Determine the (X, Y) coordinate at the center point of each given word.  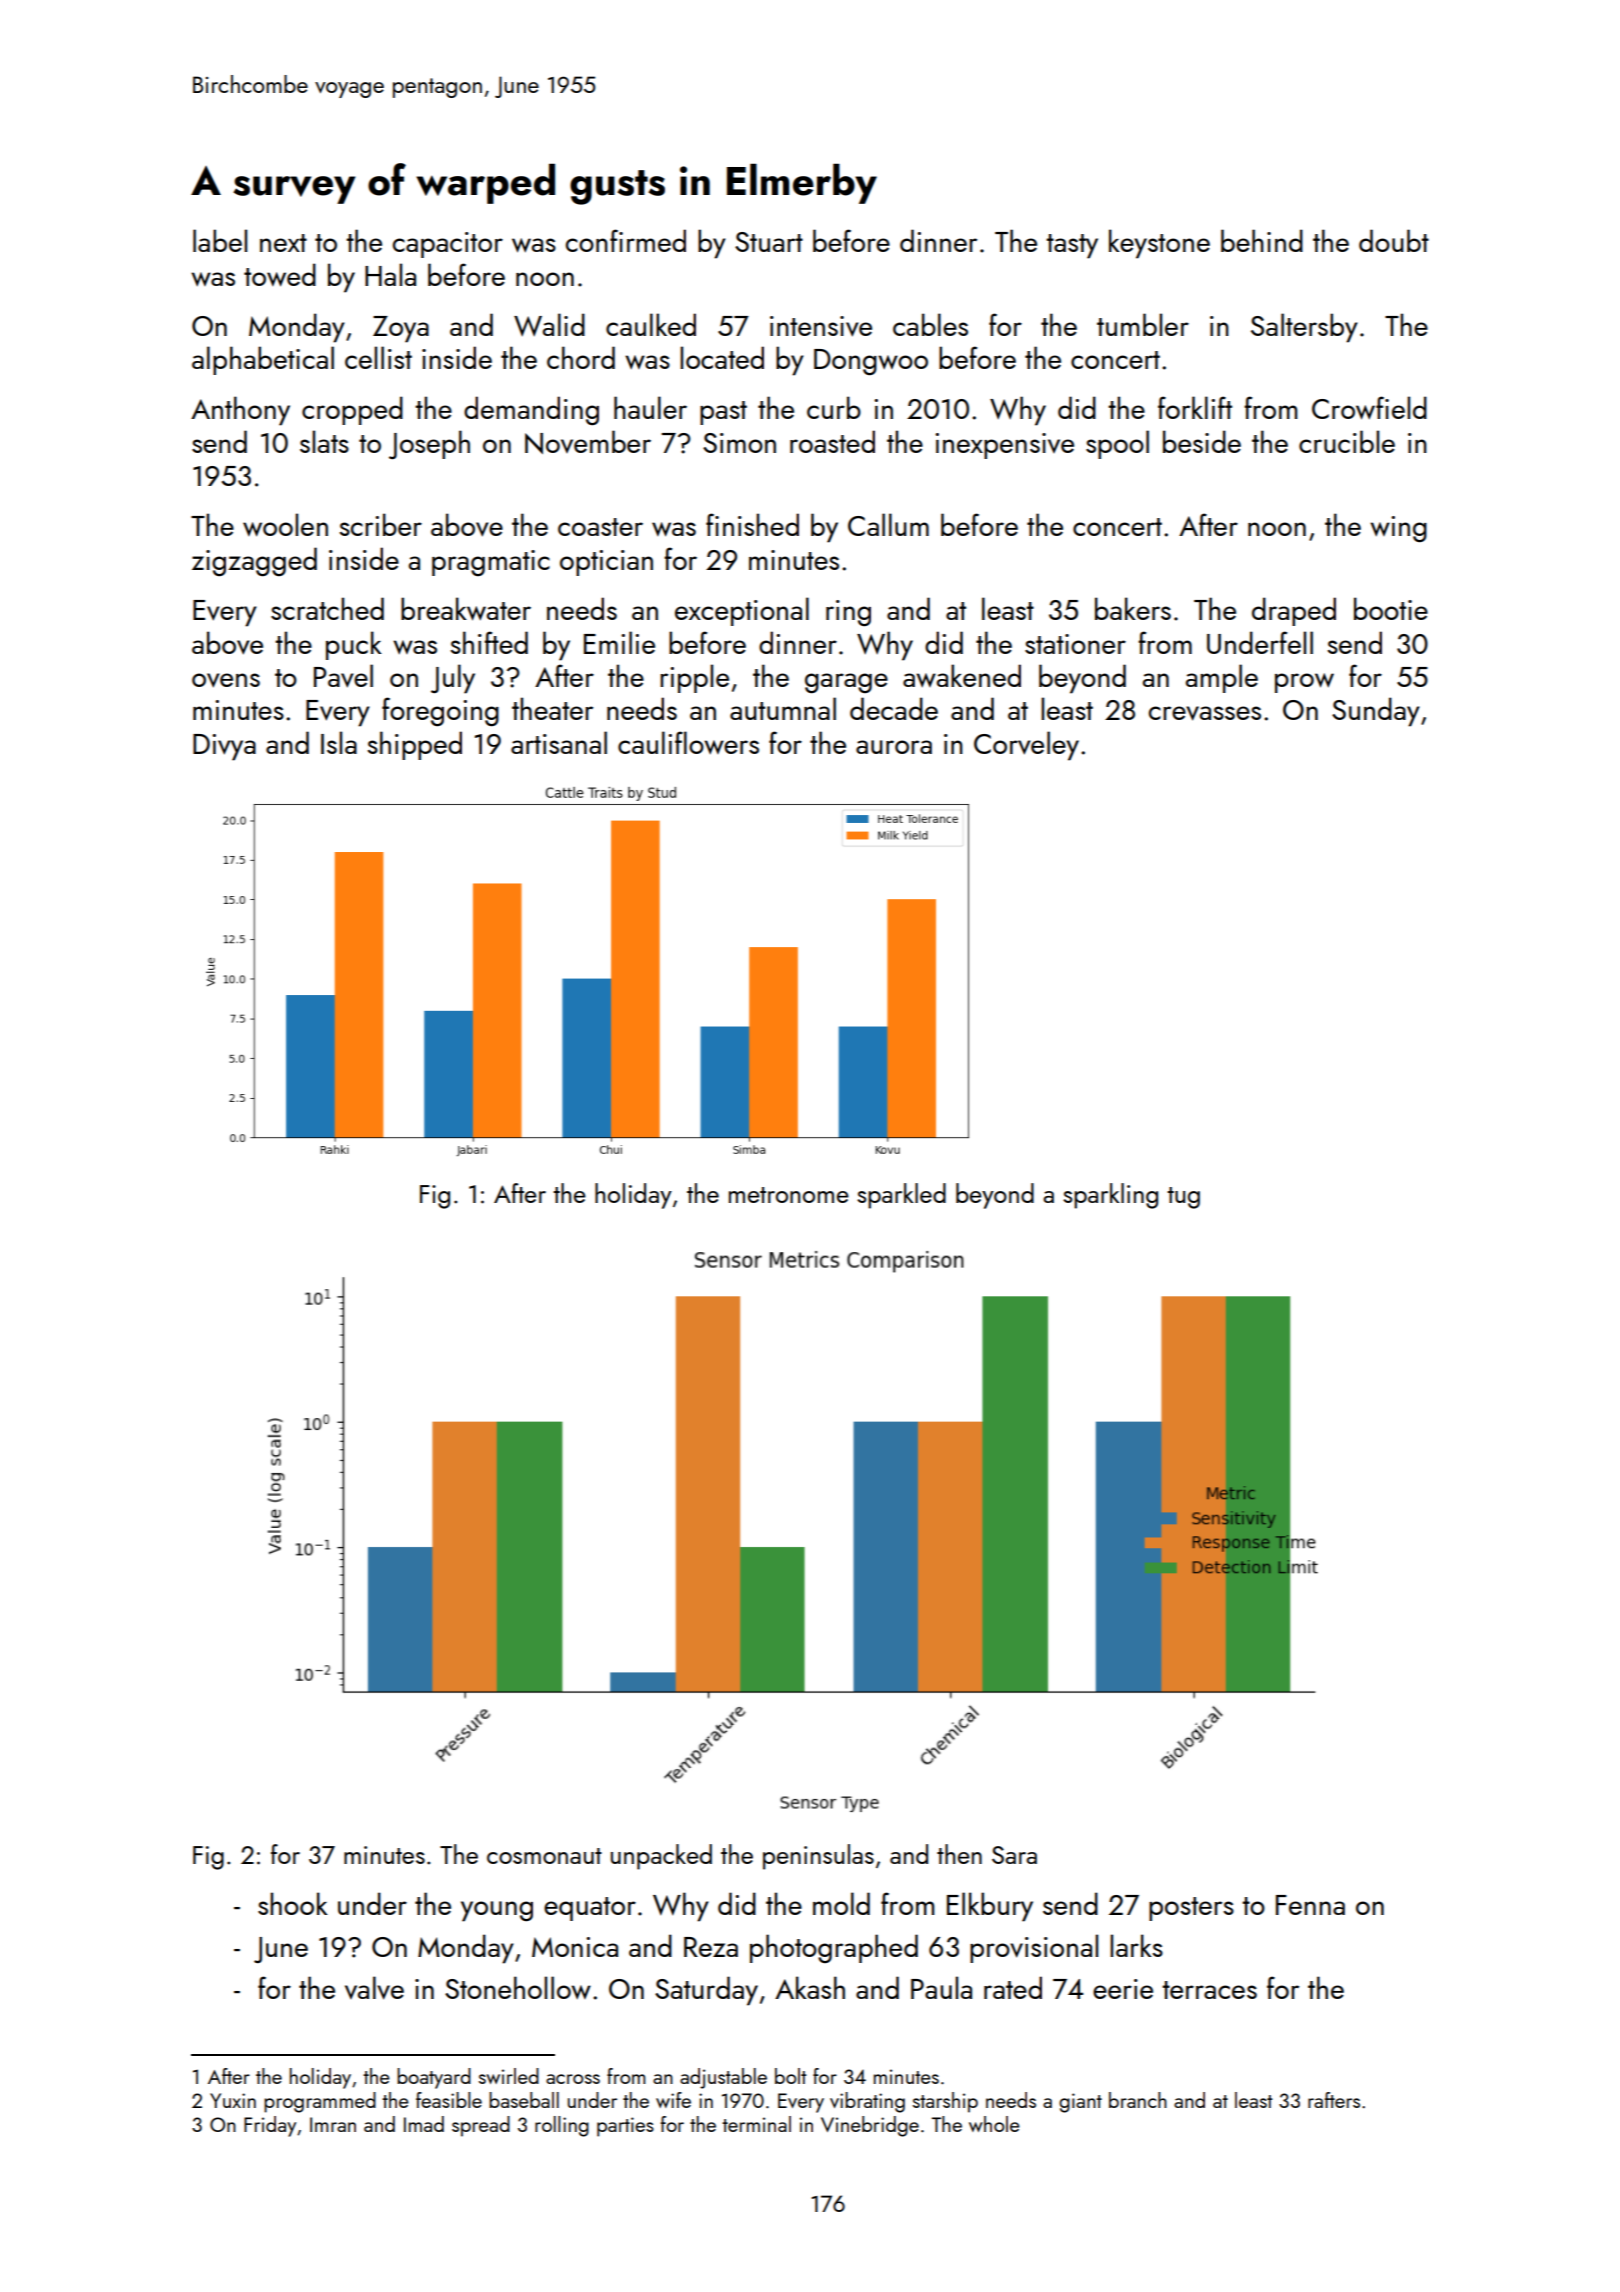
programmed (320, 2102)
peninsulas (818, 1857)
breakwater (466, 609)
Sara (1014, 1855)
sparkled (901, 1196)
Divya (224, 747)
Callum (888, 524)
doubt (1394, 240)
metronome (789, 1195)
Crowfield (1369, 408)
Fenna (1310, 1905)
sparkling (1110, 1196)
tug (1183, 1198)
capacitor (448, 245)
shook (293, 1903)
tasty (1072, 246)
